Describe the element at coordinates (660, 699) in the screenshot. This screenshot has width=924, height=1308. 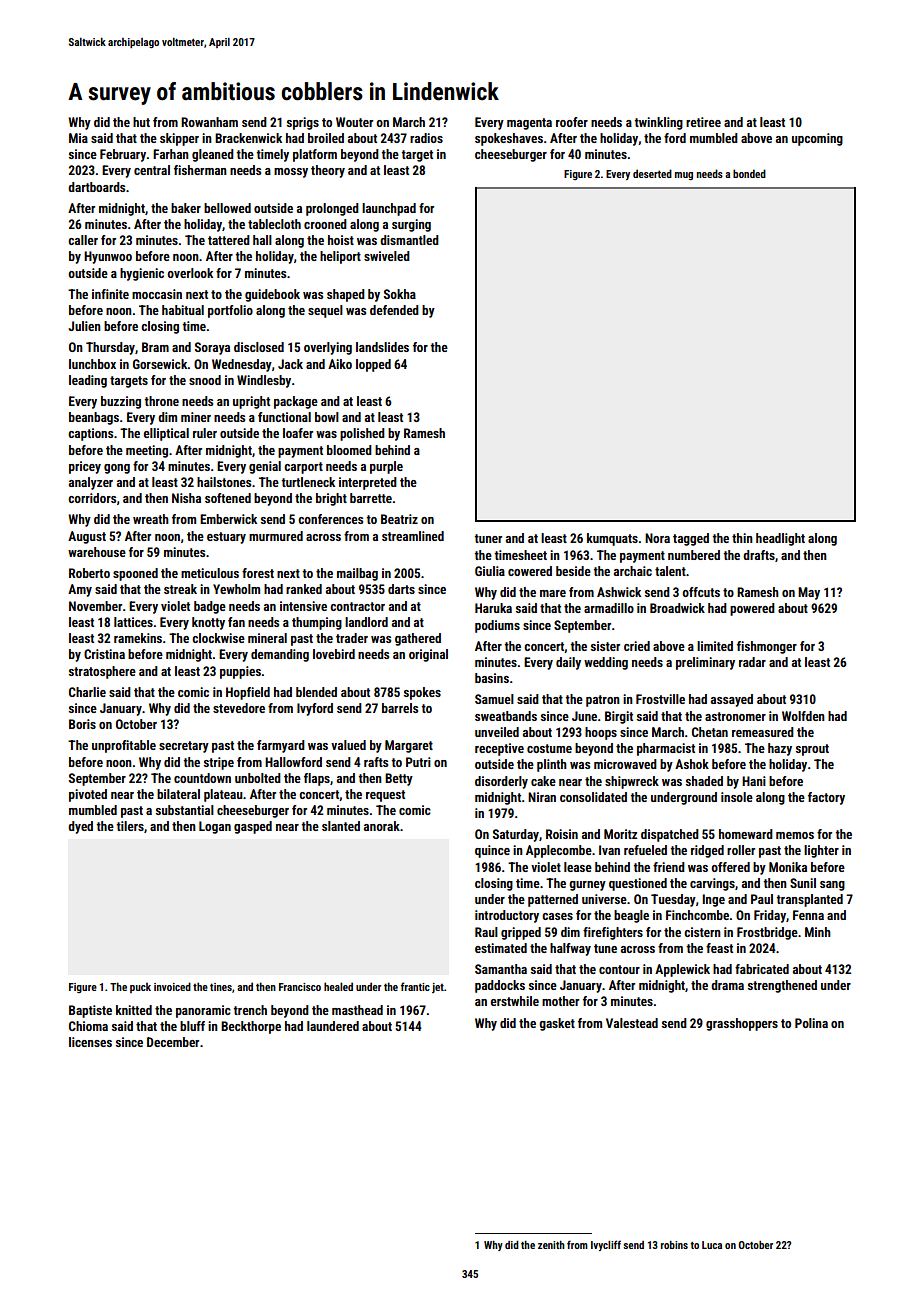
I see `Frostville` at that location.
